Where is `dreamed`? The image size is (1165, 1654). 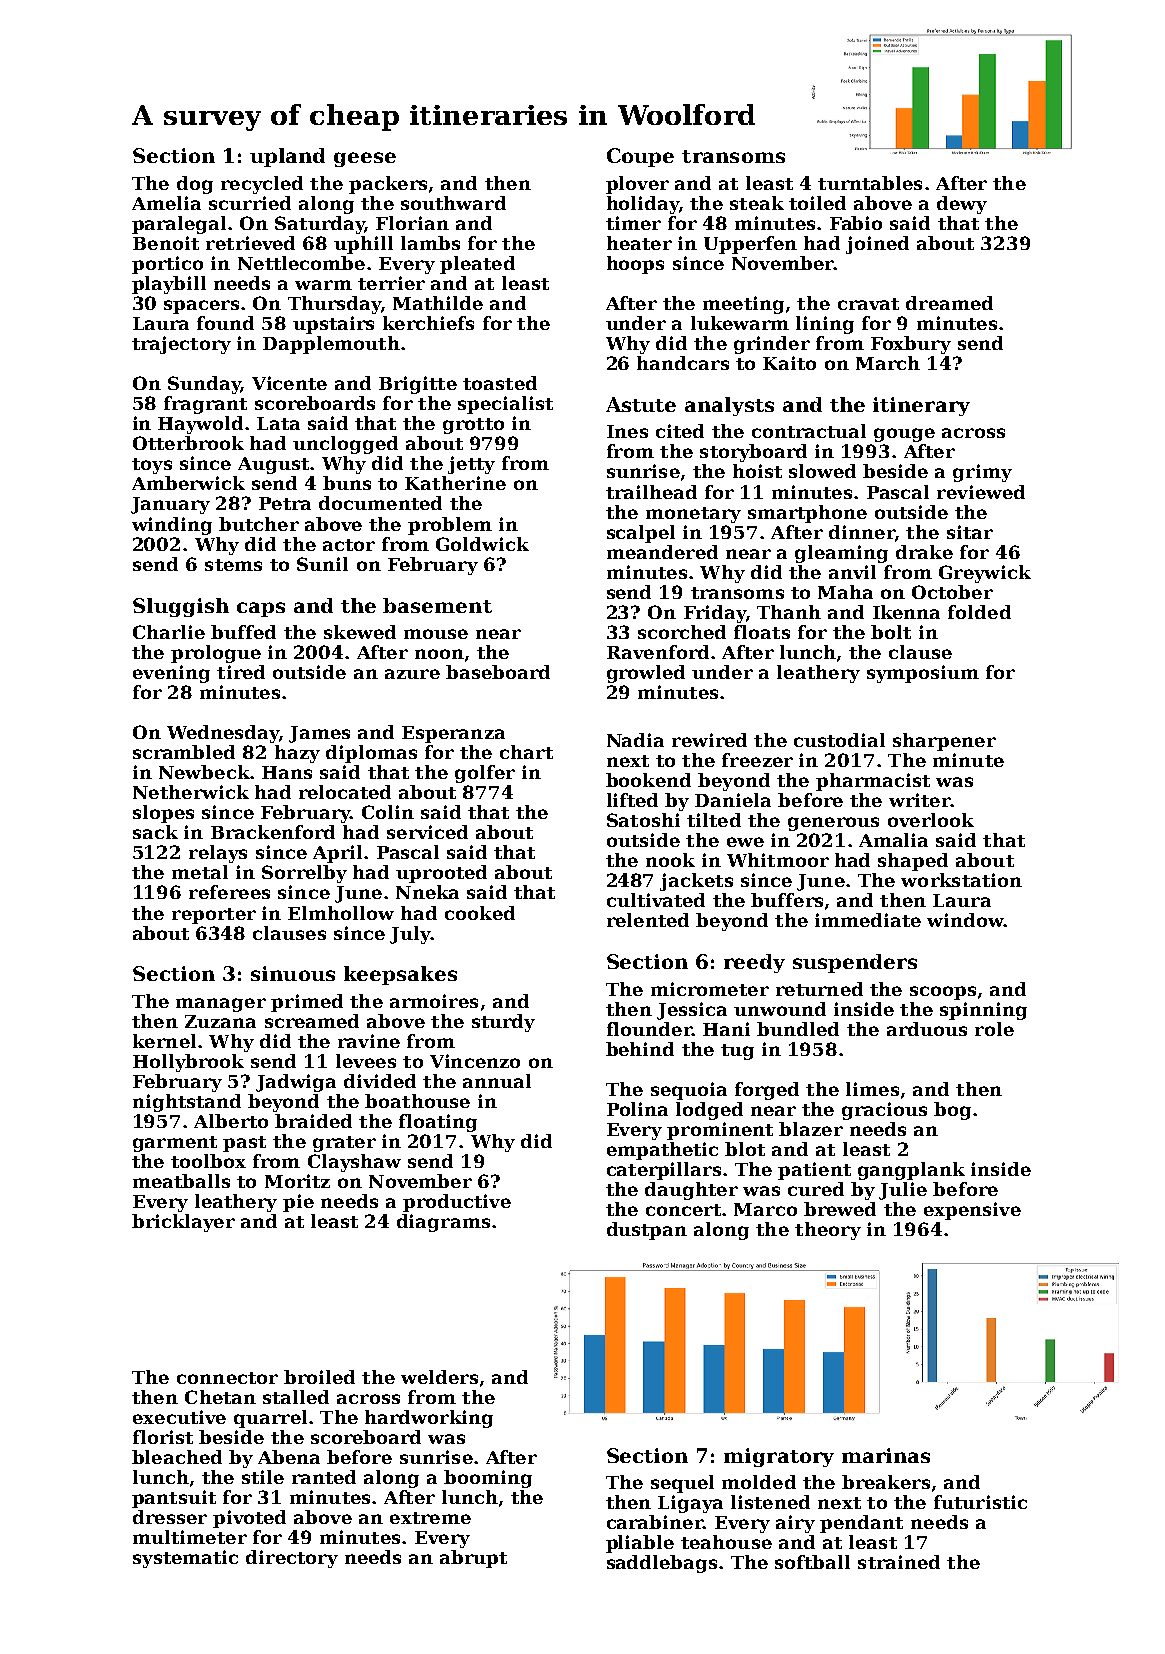
dreamed is located at coordinates (949, 303).
